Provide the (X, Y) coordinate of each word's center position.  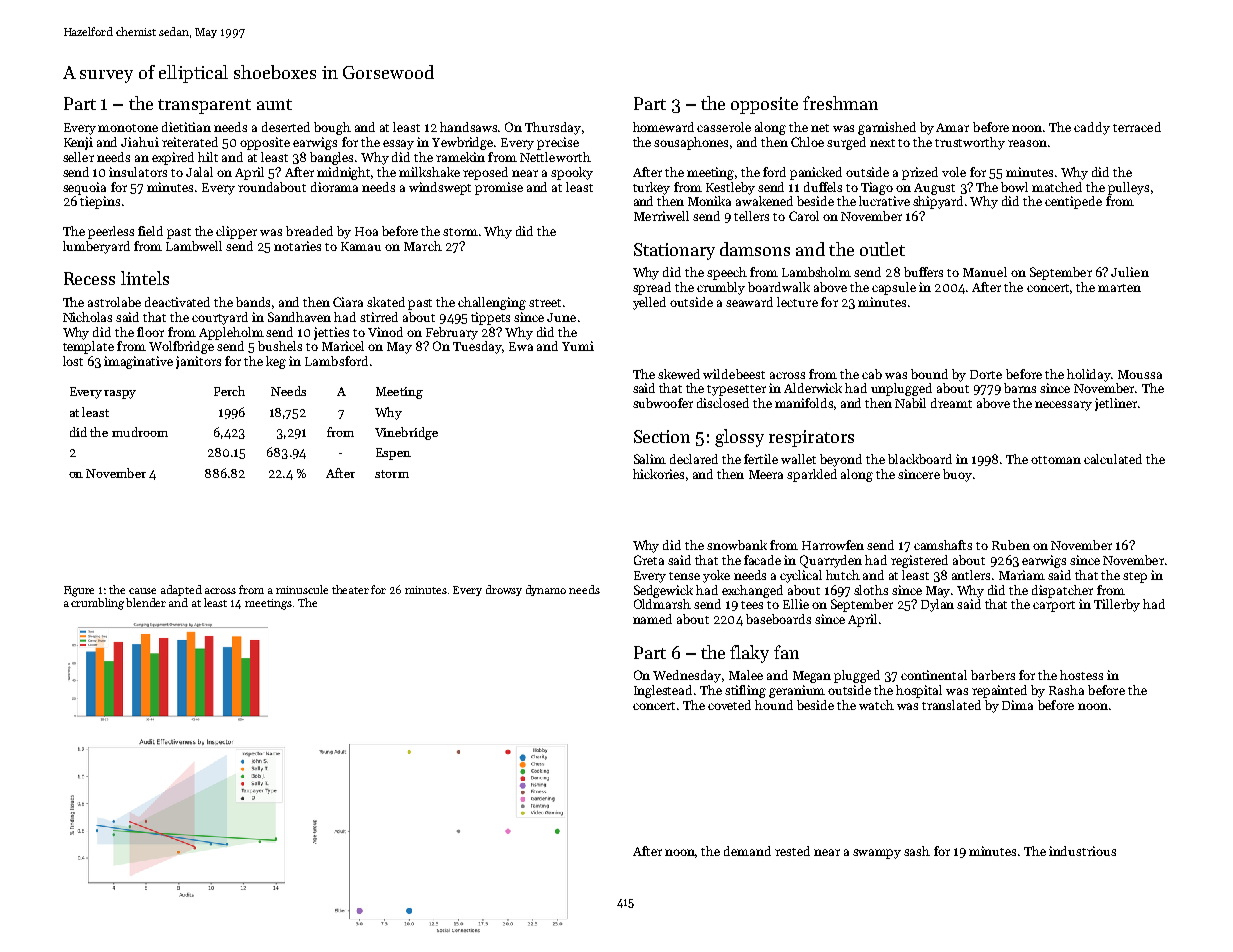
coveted (729, 705)
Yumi (578, 346)
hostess (1081, 675)
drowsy (504, 590)
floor (150, 332)
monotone (128, 128)
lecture (797, 302)
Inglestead (663, 691)
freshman (840, 103)
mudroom (140, 432)
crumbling (97, 604)
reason (1027, 143)
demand (747, 851)
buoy (957, 475)
